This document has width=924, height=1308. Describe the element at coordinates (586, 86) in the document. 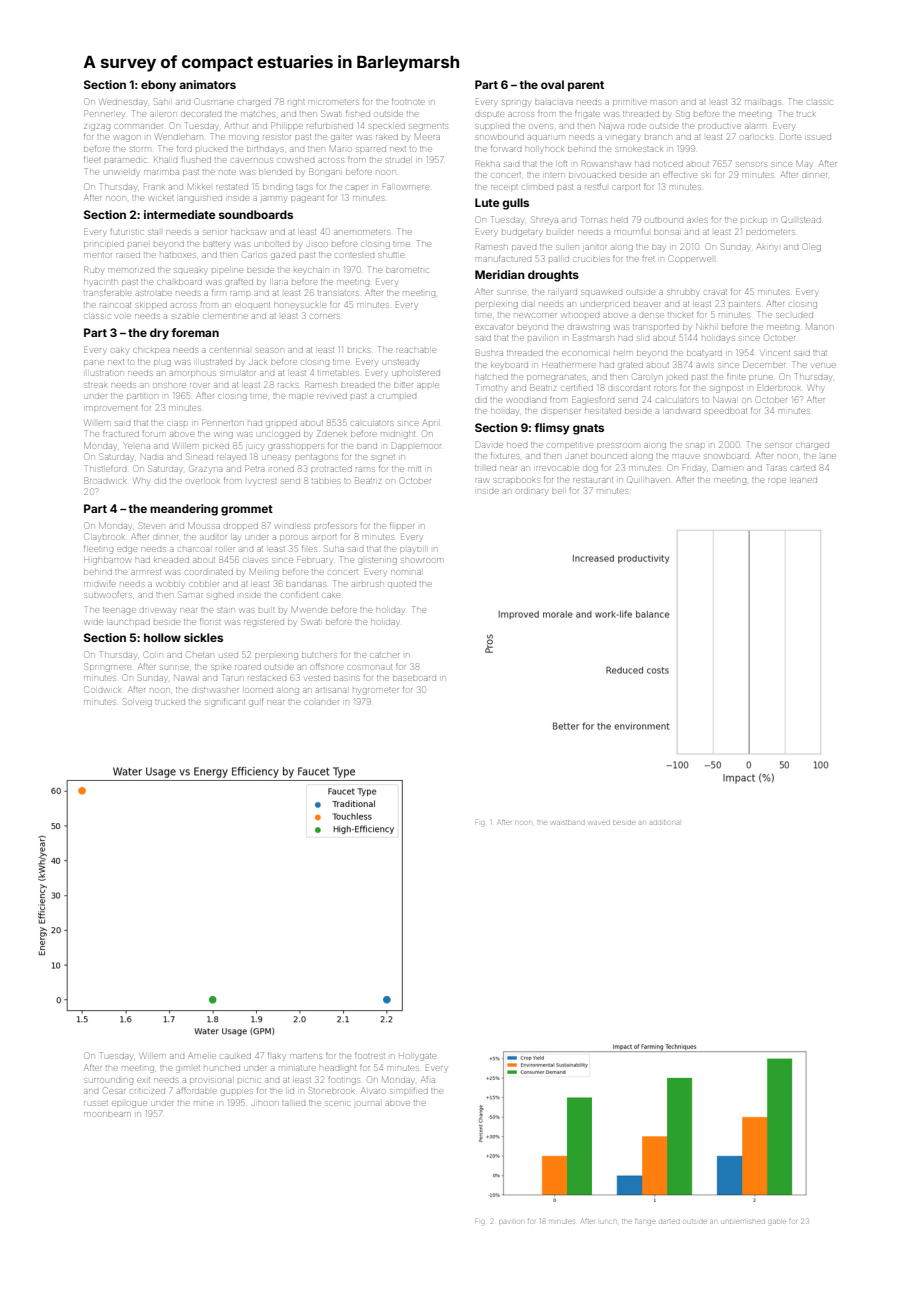

I see `parent` at that location.
